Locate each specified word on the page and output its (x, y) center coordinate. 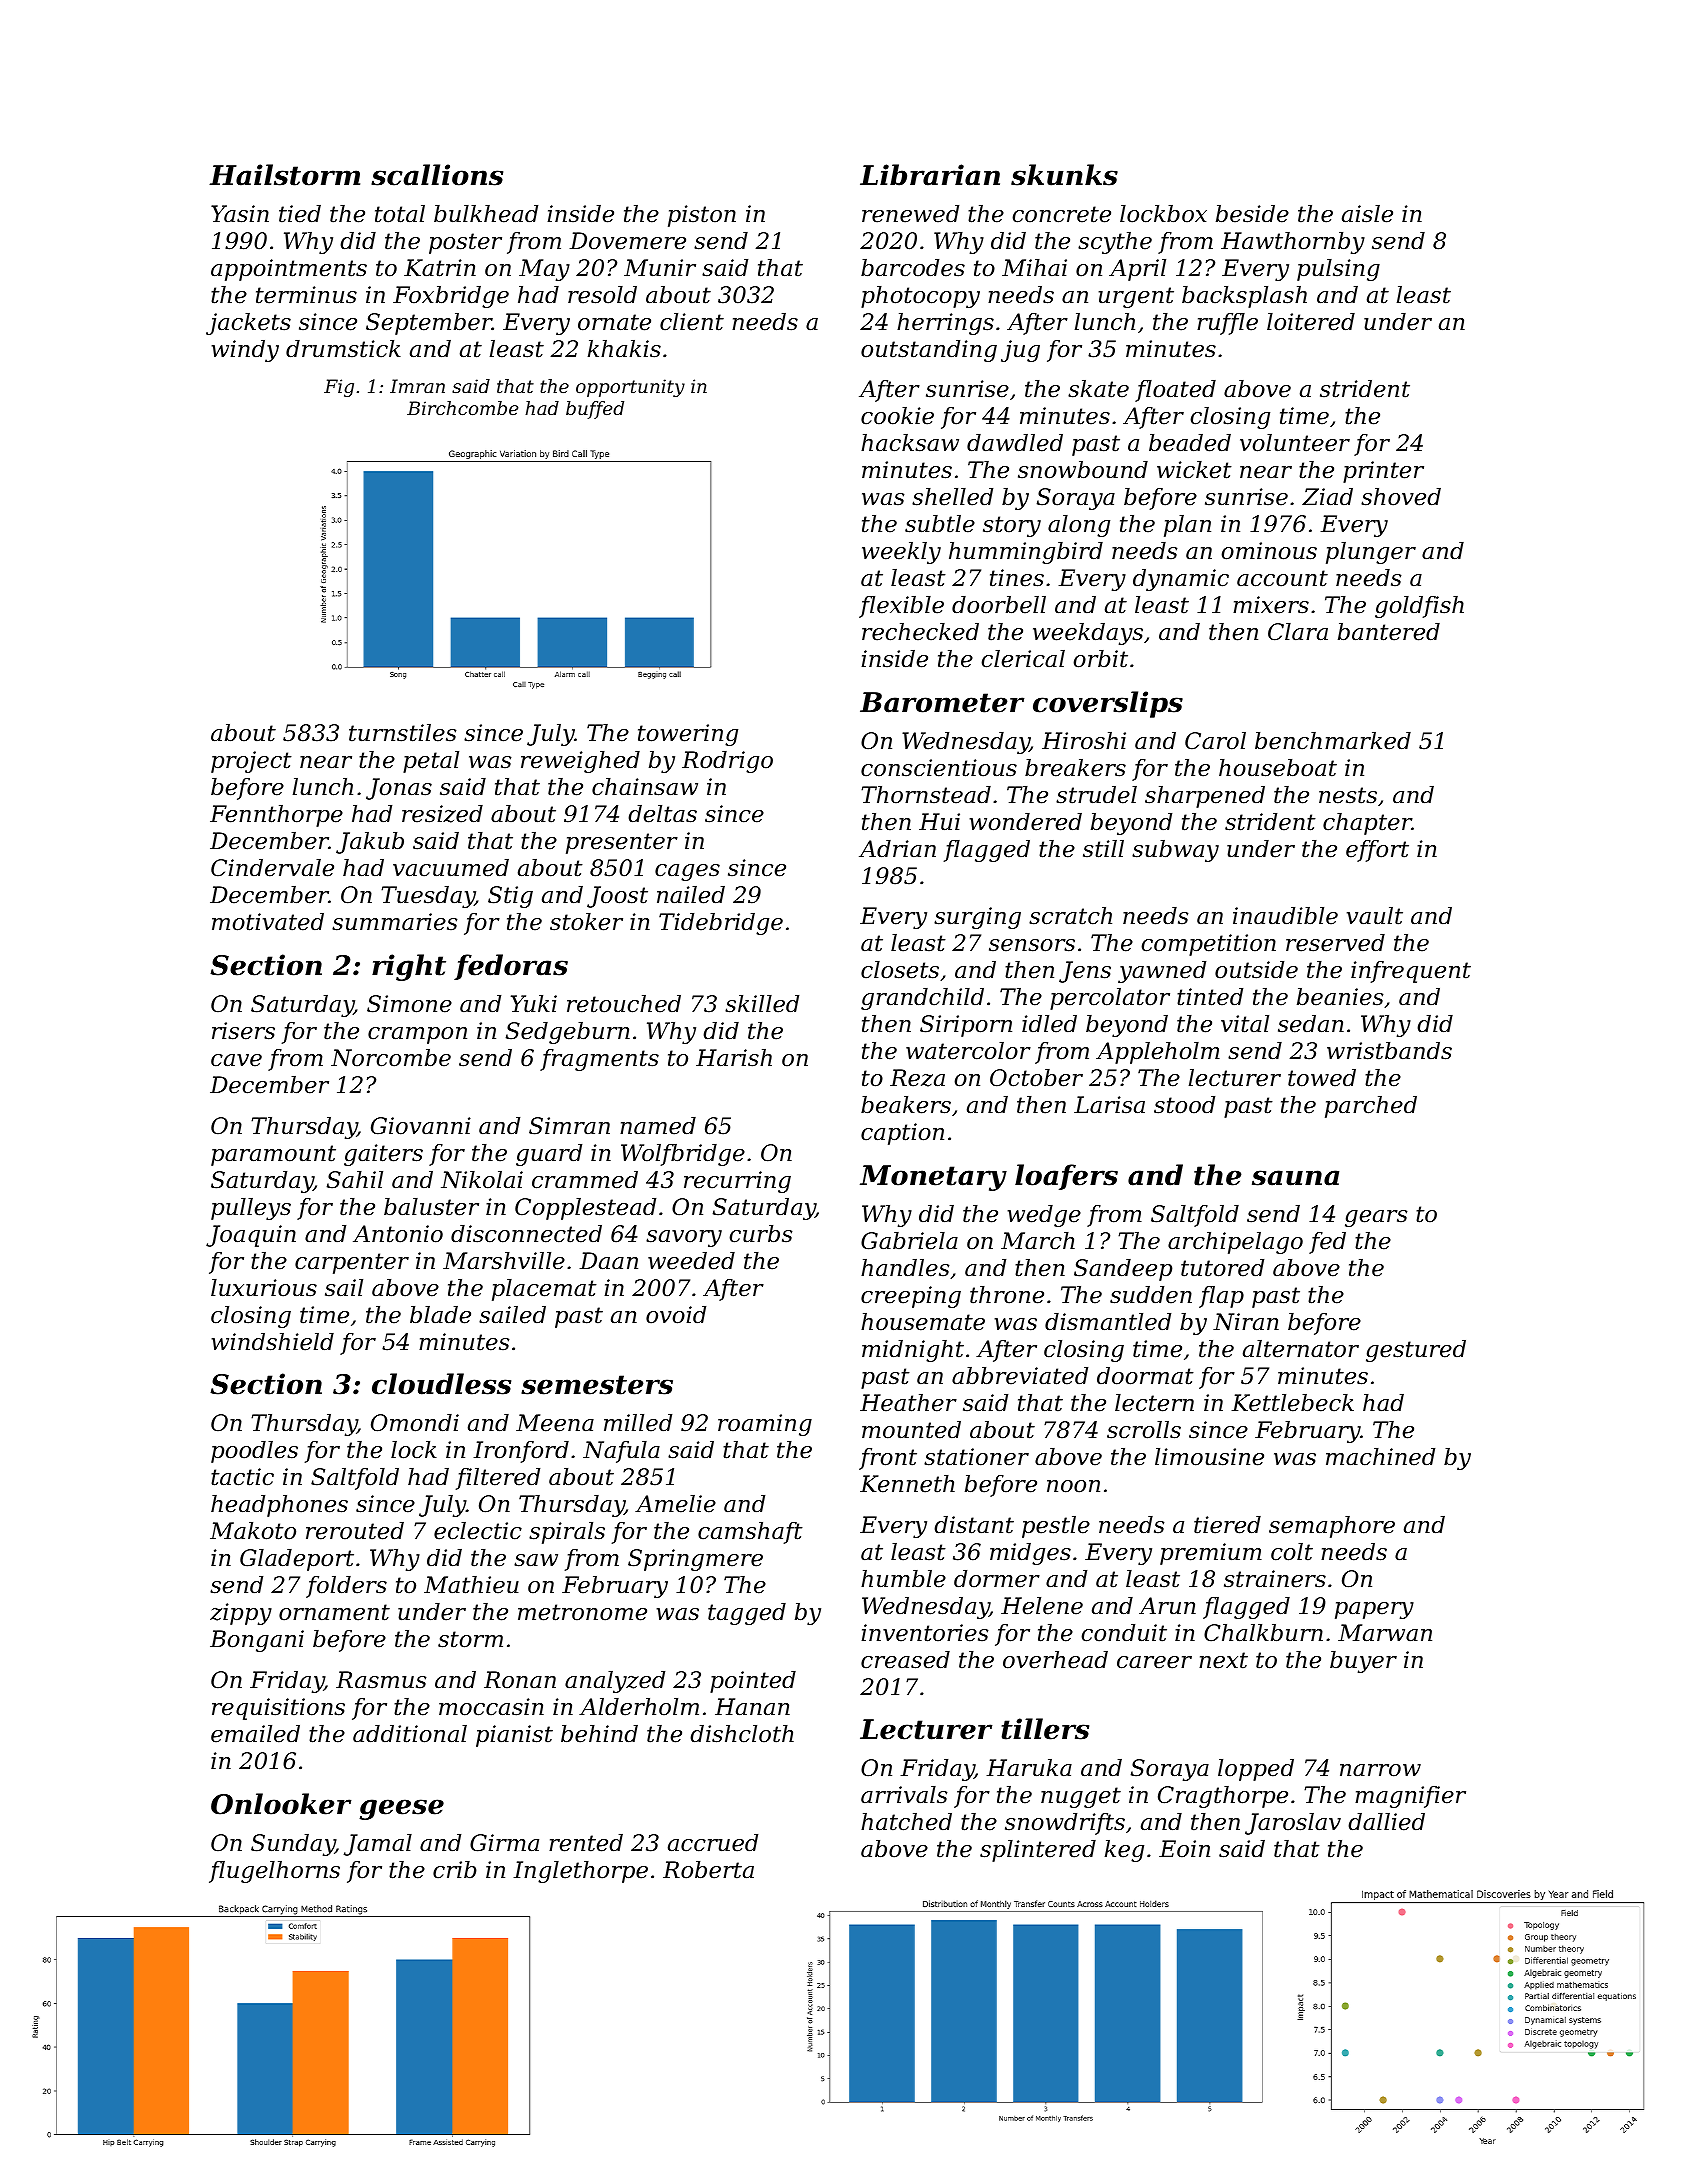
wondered (1026, 822)
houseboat (1278, 768)
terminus (306, 295)
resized (442, 814)
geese (401, 1809)
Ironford (521, 1452)
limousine (1209, 1457)
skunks (1064, 175)
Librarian (930, 175)
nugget (1081, 1797)
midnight (913, 1351)
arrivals (904, 1795)
